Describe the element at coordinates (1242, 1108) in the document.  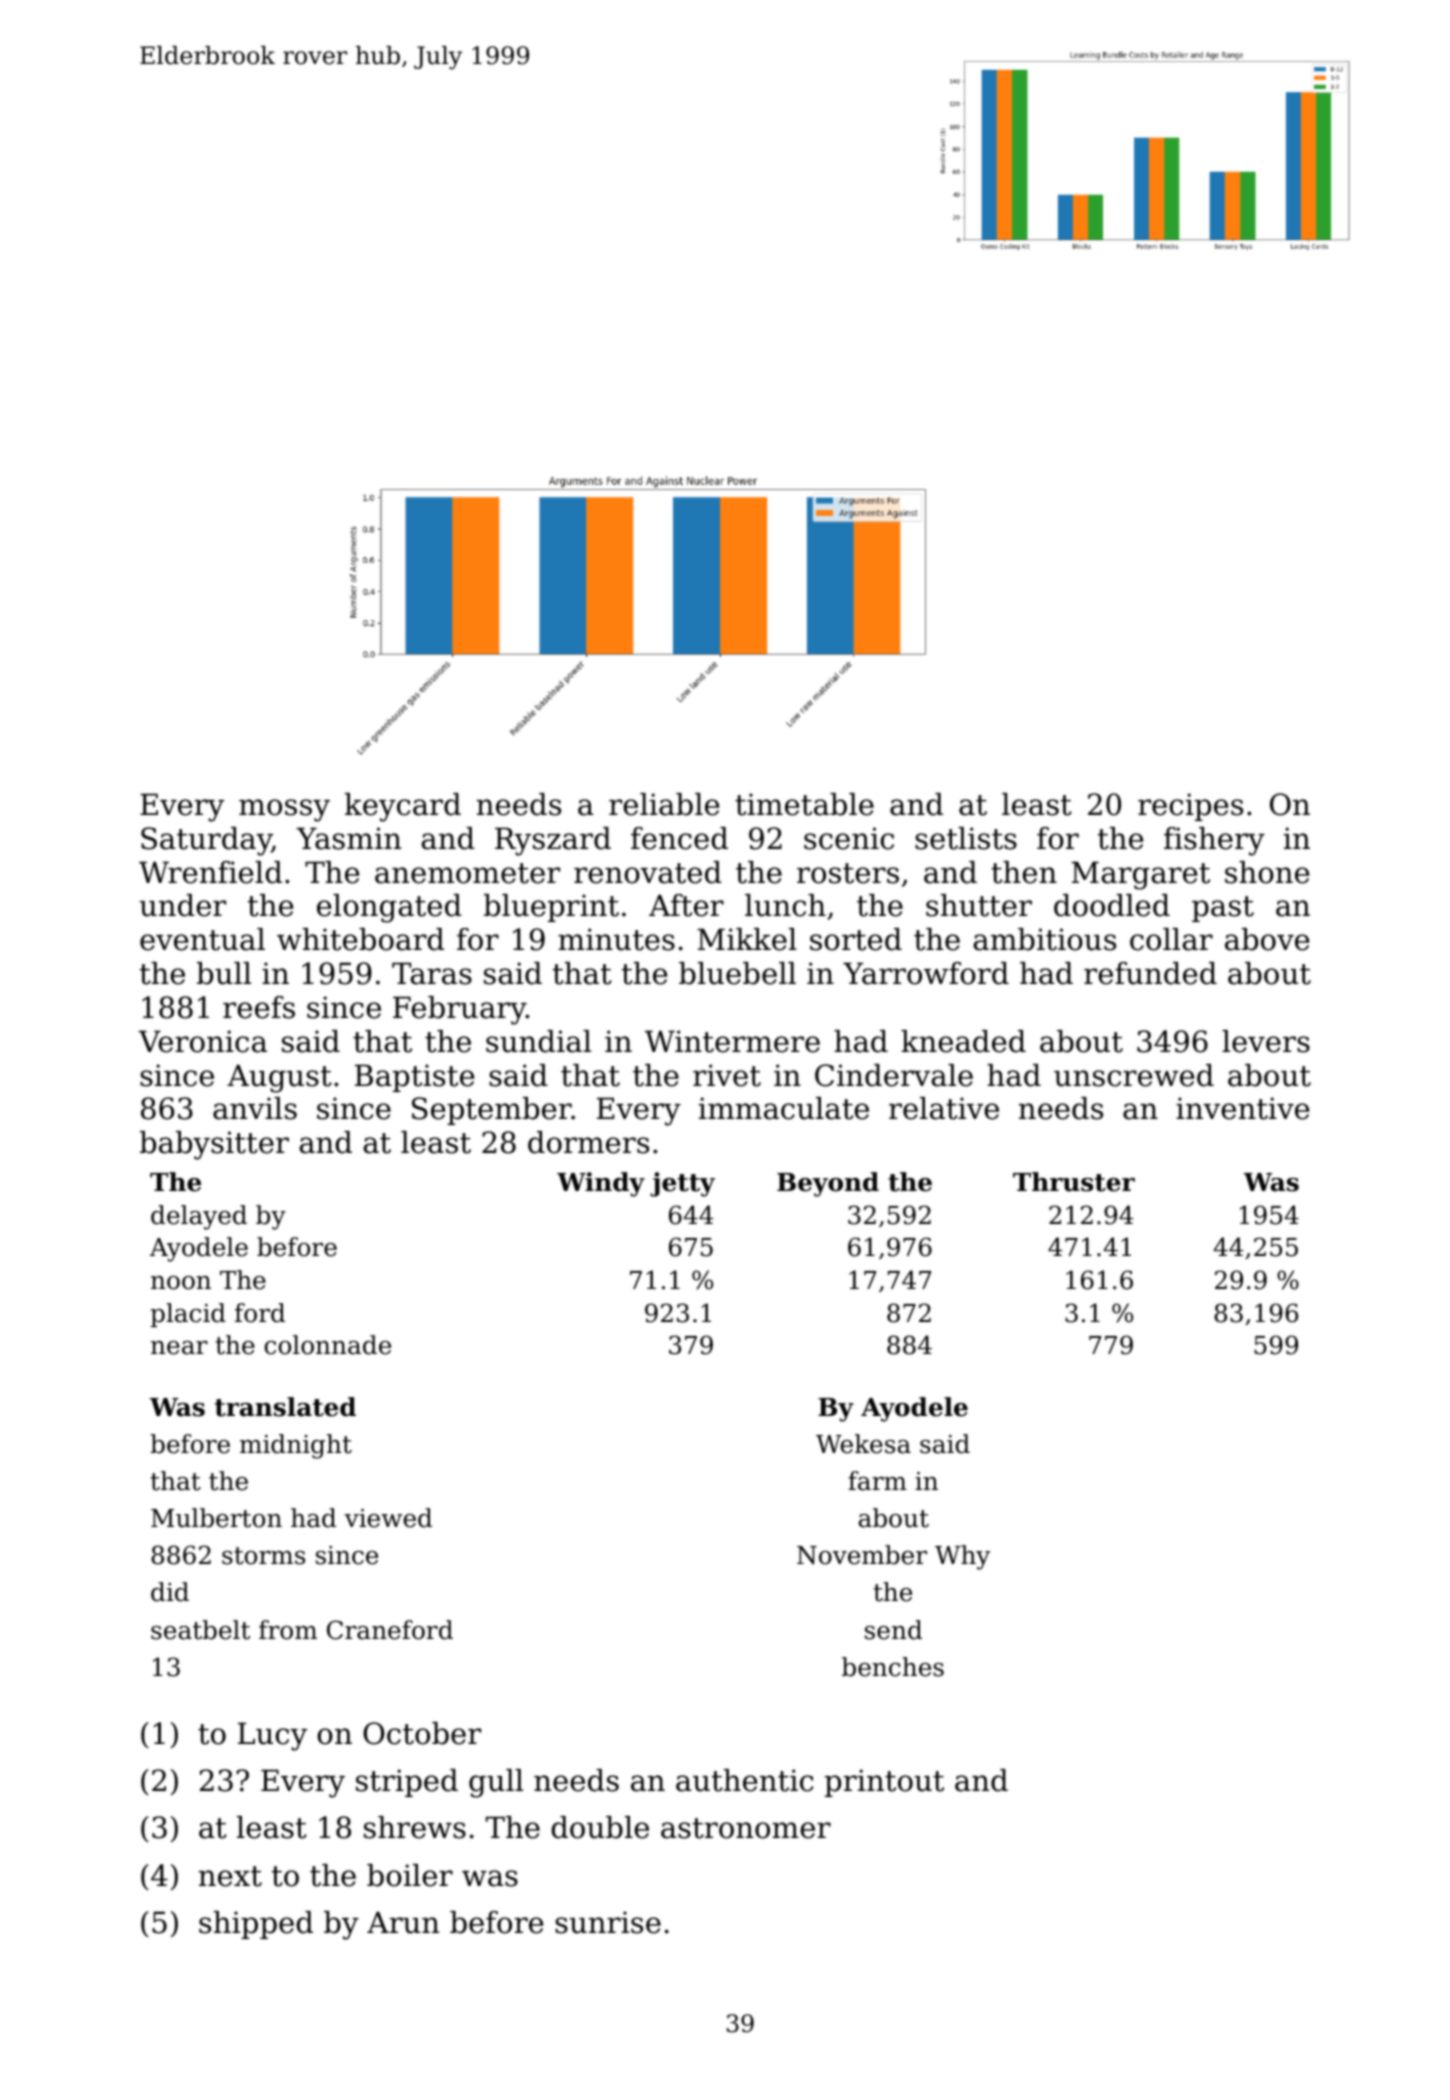
I see `inventive` at that location.
